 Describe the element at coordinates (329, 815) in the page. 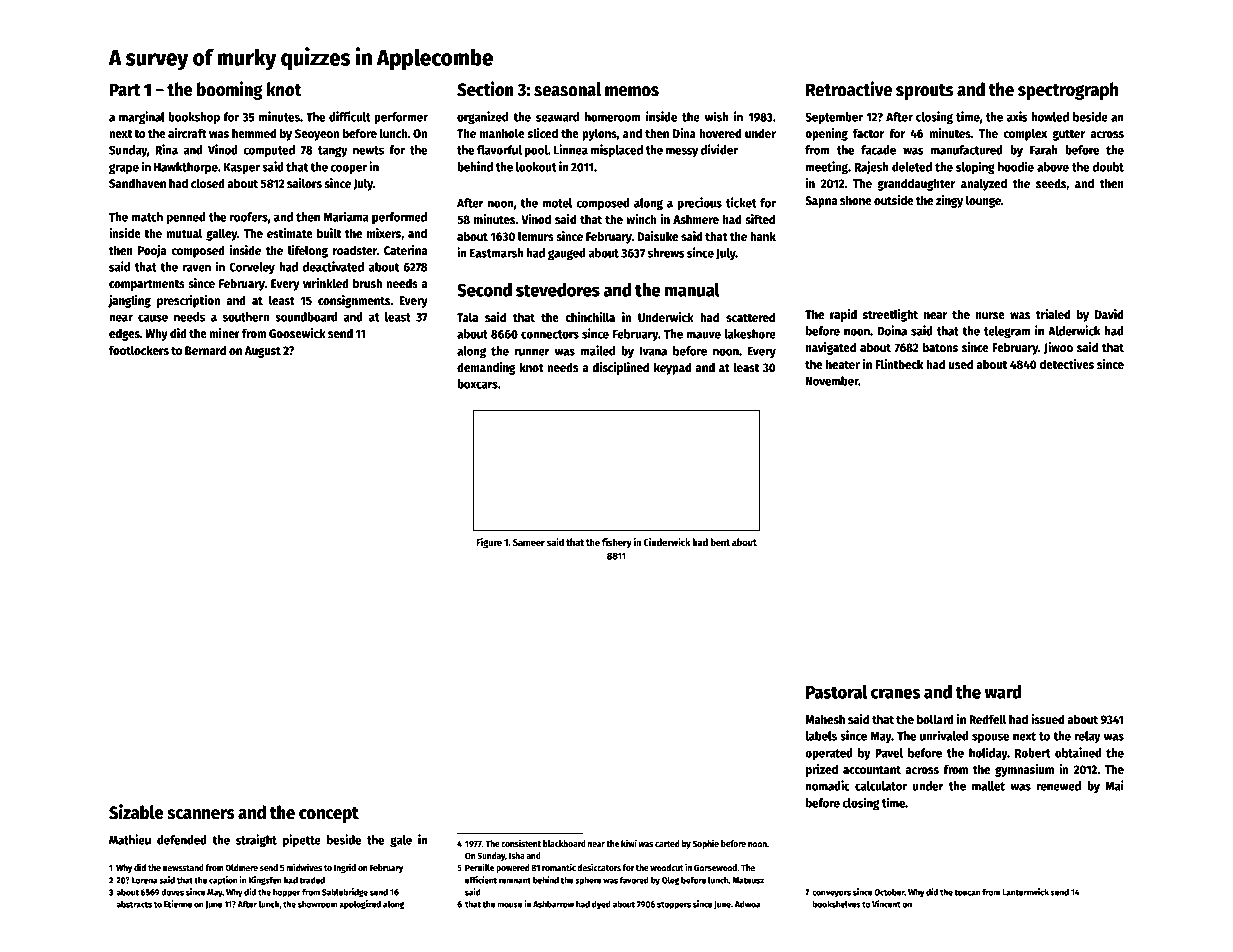

I see `concept` at that location.
